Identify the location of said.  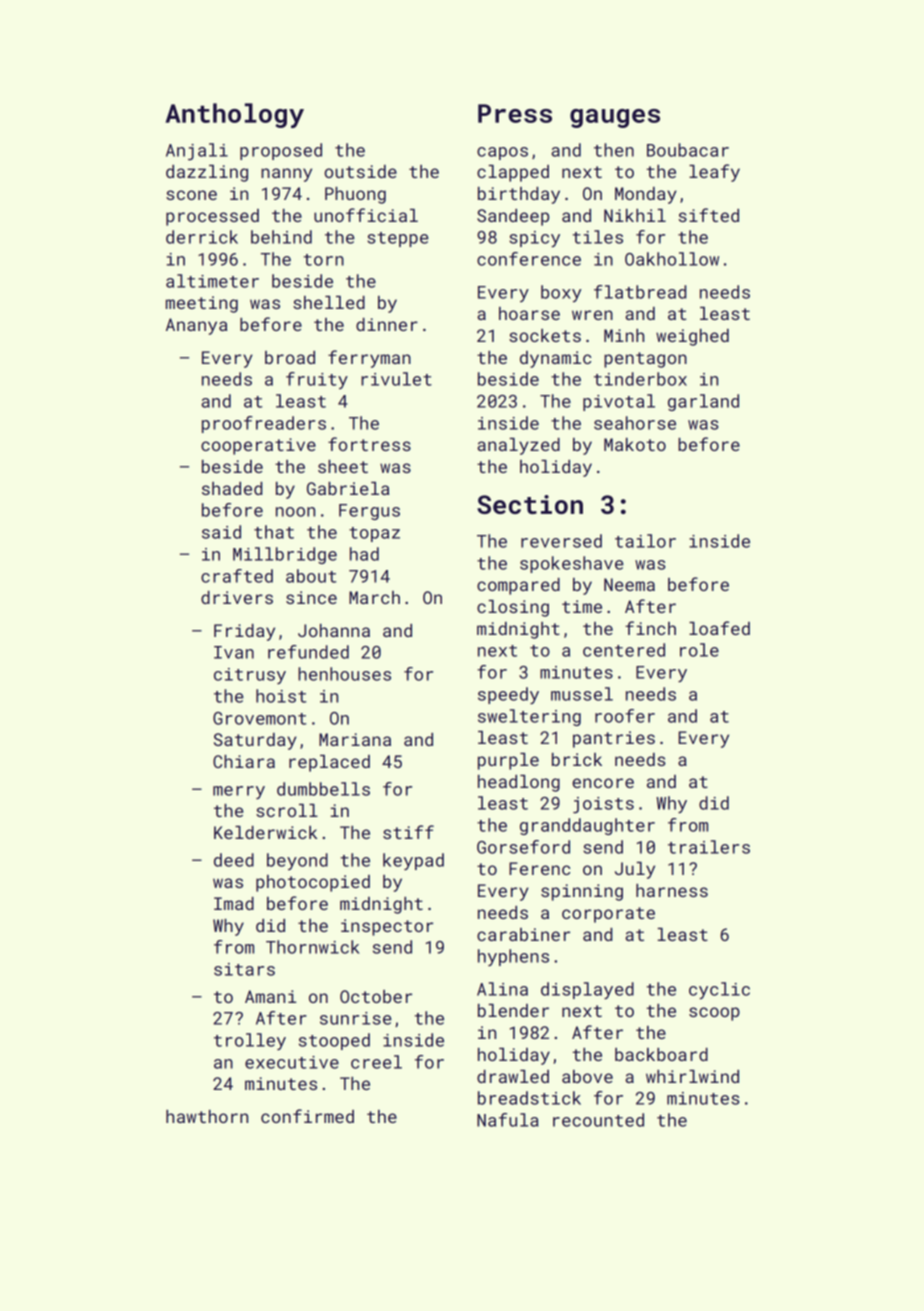
(221, 532).
